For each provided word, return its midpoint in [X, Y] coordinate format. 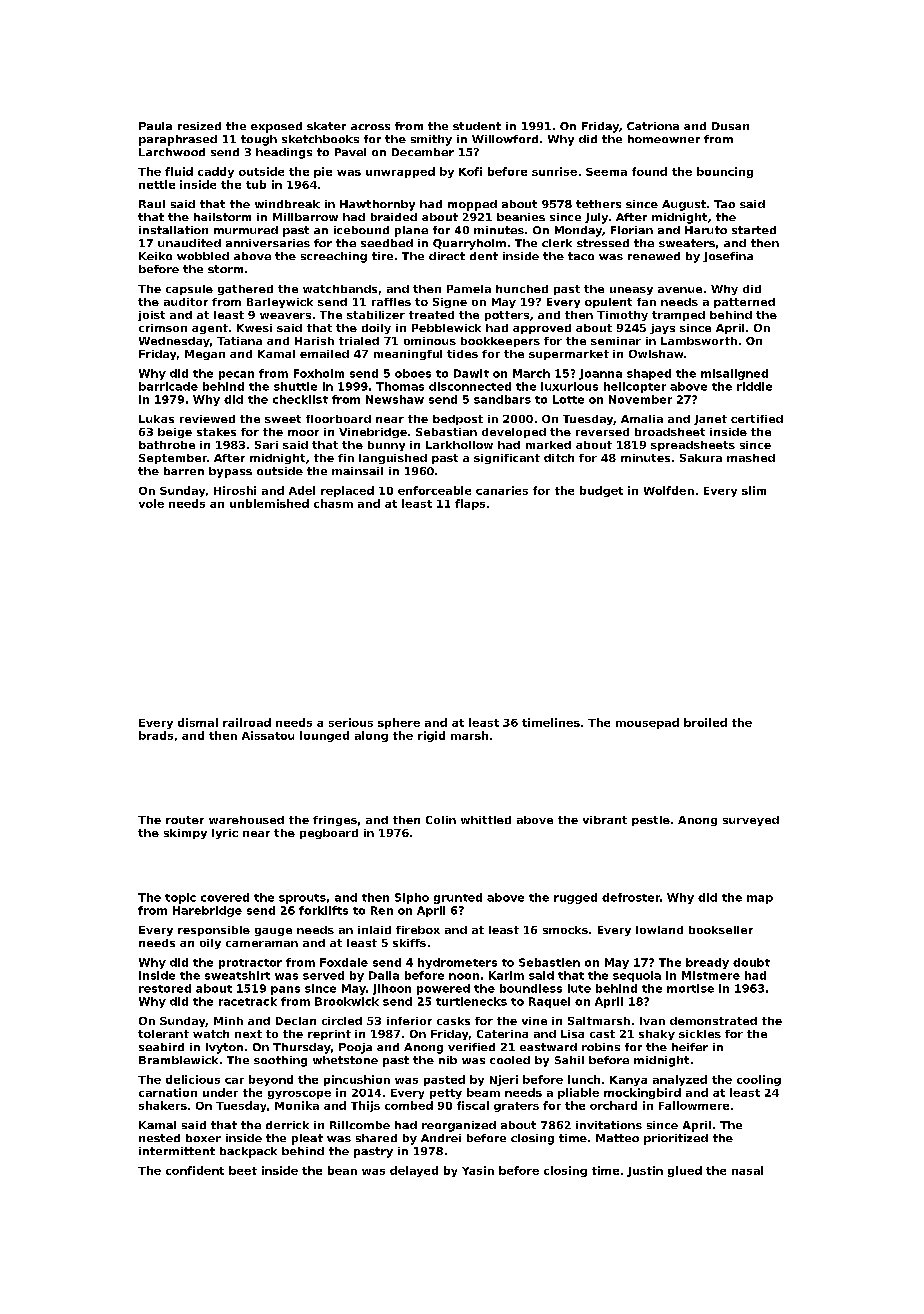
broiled [705, 722]
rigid [431, 736]
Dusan [730, 126]
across [370, 127]
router [185, 820]
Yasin [478, 1170]
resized [199, 126]
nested [159, 1138]
